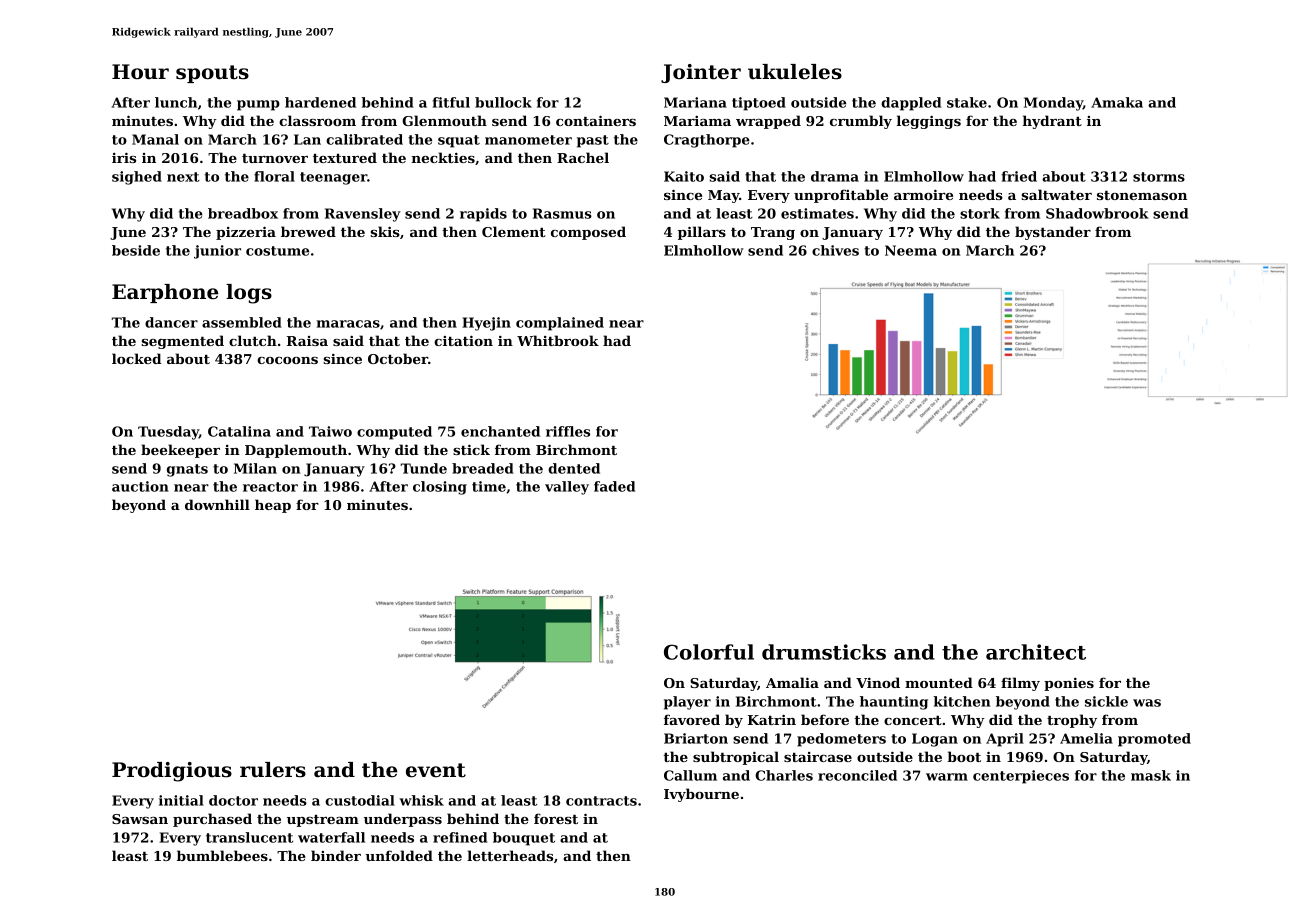  I want to click on underpass, so click(403, 820).
